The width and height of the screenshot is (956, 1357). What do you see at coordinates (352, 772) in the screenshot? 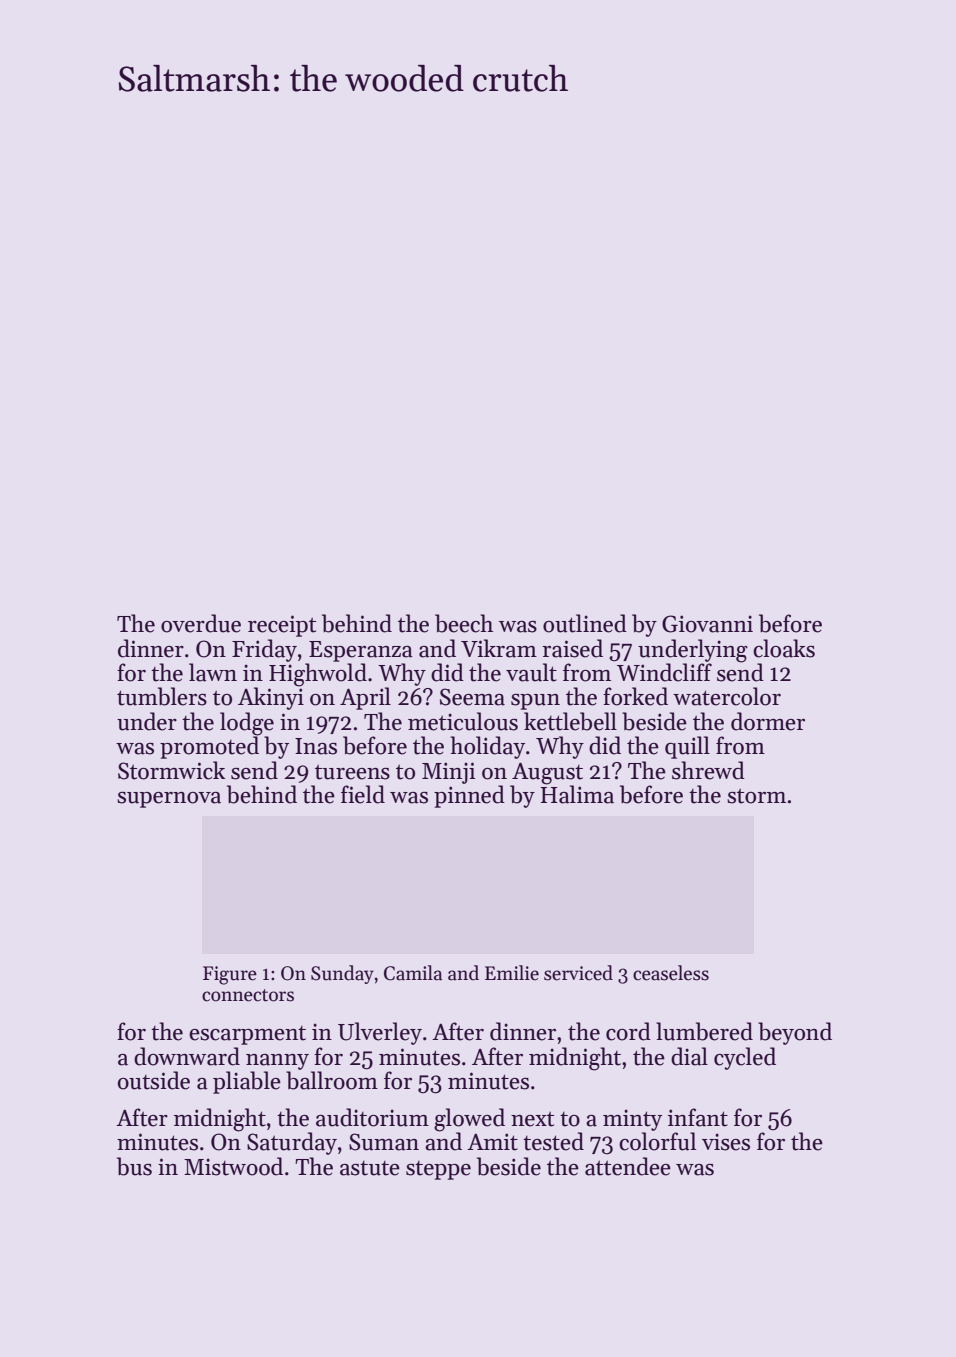
I see `tureens` at bounding box center [352, 772].
